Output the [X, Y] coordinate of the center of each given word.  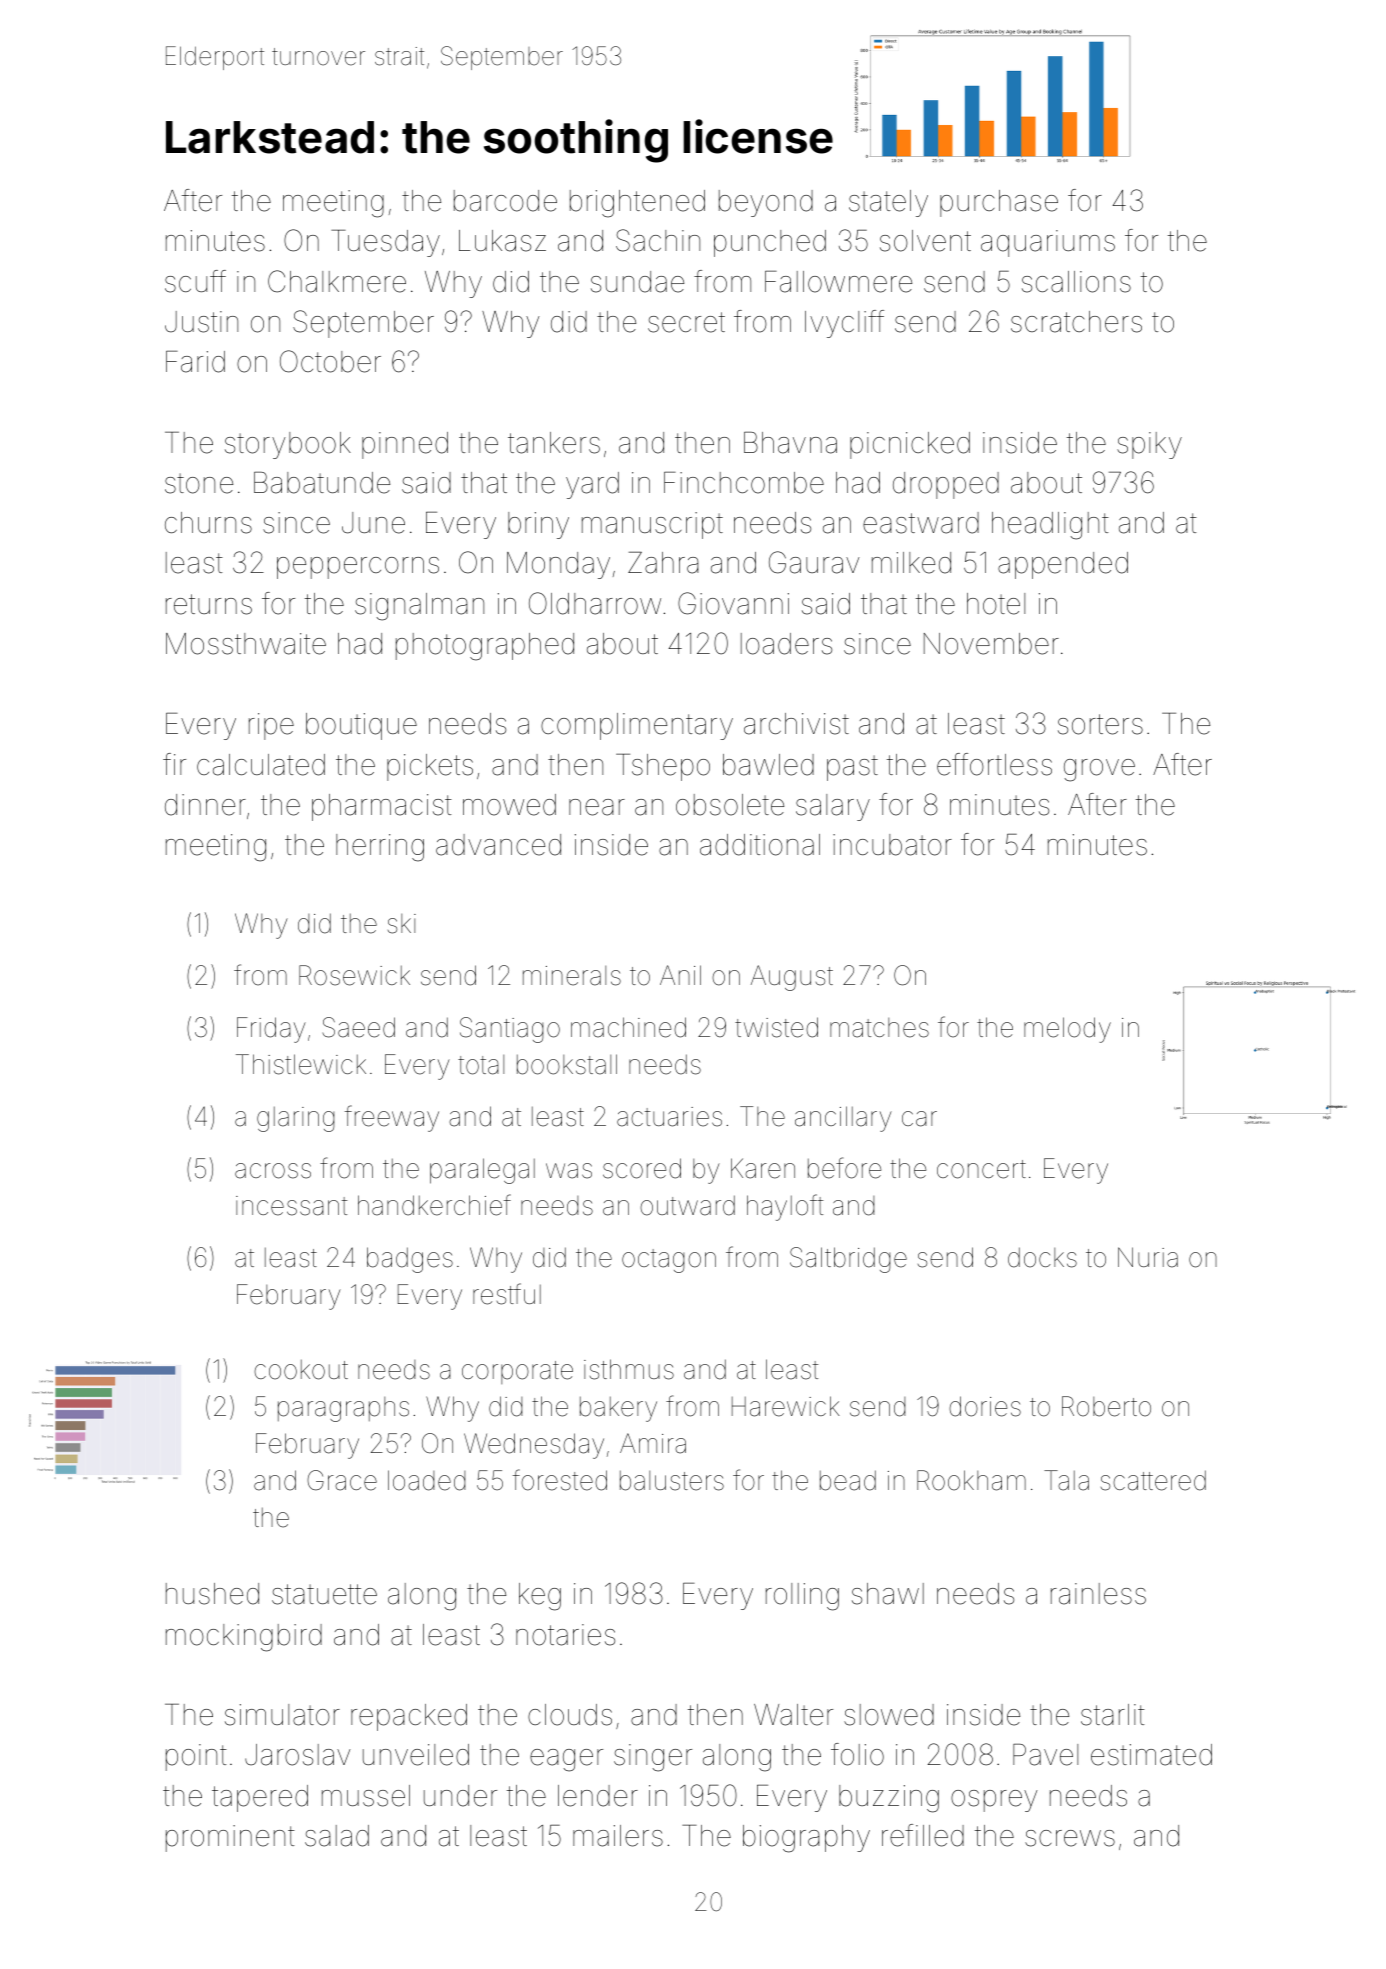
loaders [786, 644]
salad [337, 1836]
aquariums [1048, 243]
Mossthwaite [246, 644]
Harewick [786, 1406]
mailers [618, 1836]
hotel [996, 604]
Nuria [1148, 1257]
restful [507, 1294]
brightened [637, 204]
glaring [296, 1119]
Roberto [1106, 1406]
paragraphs [343, 1409]
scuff [195, 281]
